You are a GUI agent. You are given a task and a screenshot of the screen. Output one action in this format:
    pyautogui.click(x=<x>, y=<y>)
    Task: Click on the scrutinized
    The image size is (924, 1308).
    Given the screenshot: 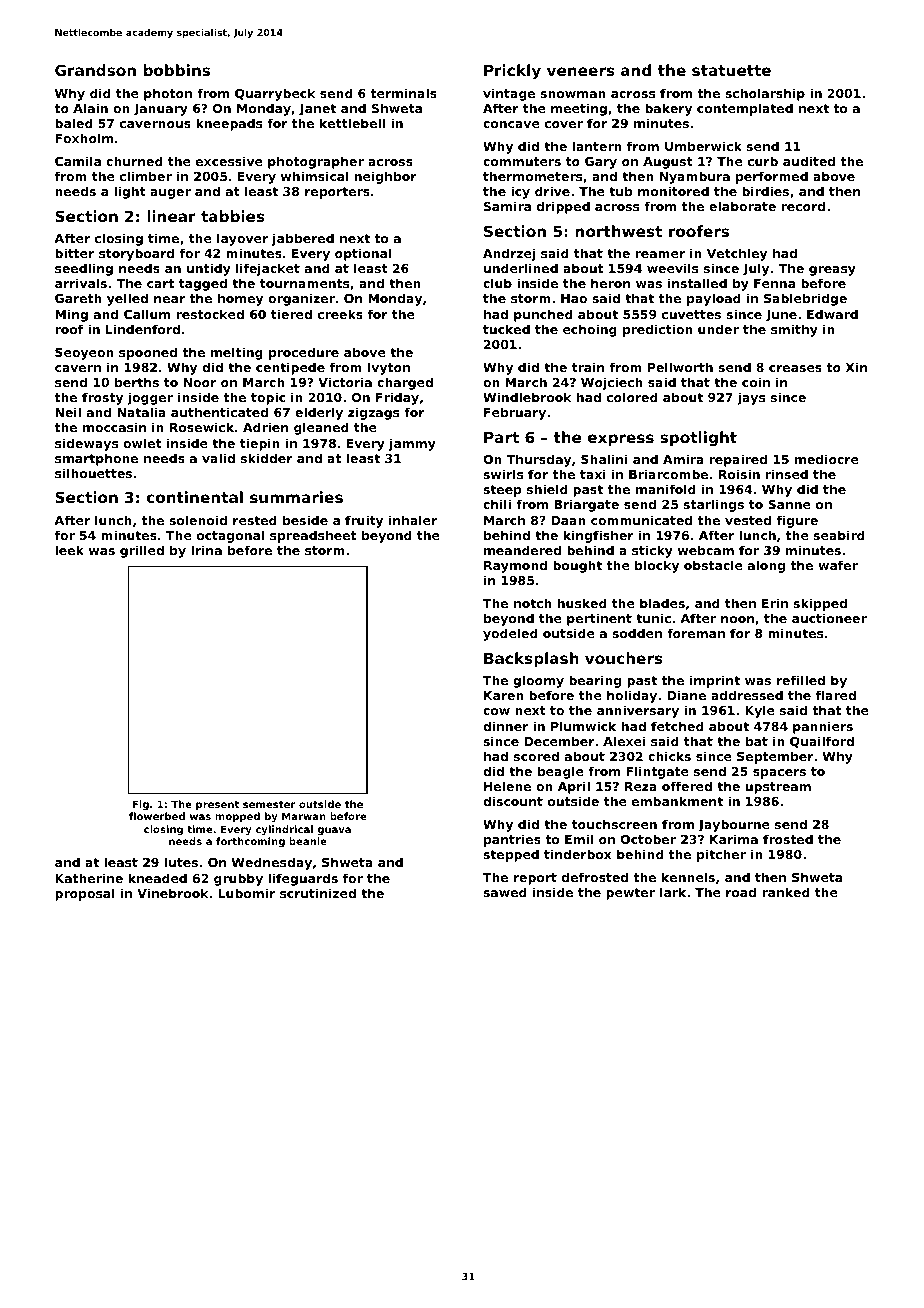 What is the action you would take?
    pyautogui.click(x=318, y=893)
